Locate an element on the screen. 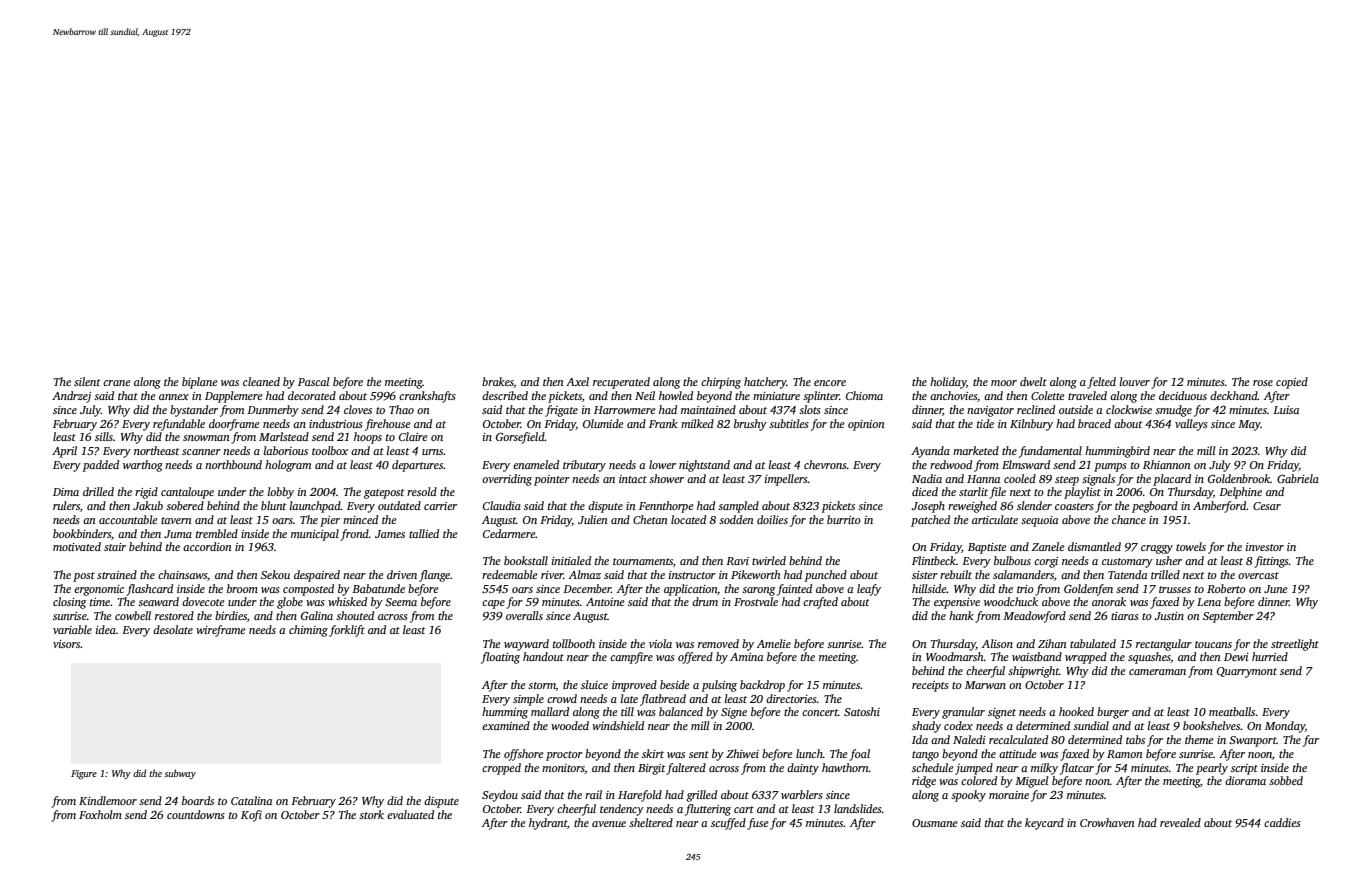 The image size is (1372, 887). lobby is located at coordinates (281, 493).
